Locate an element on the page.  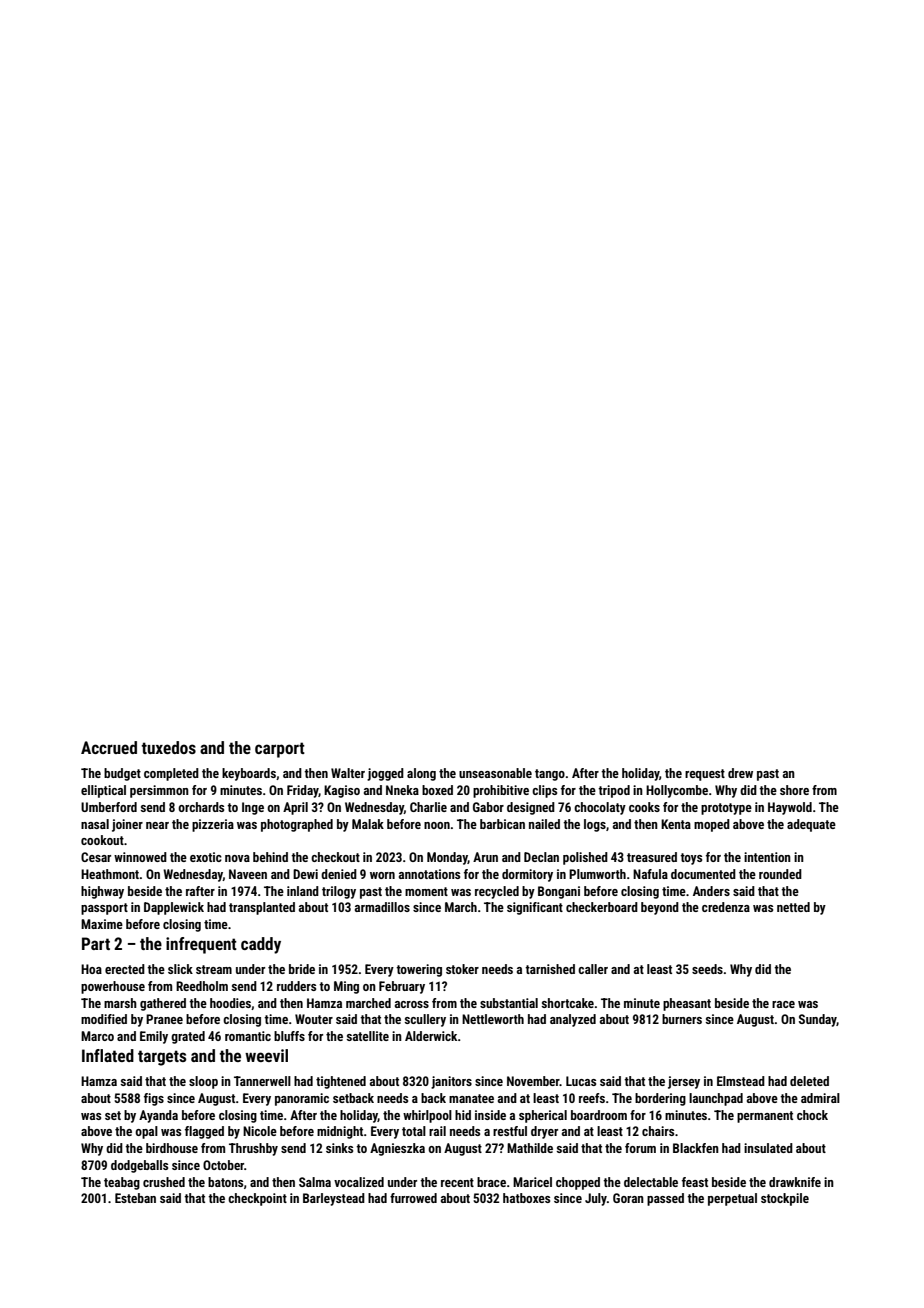
tuxedos is located at coordinates (169, 747).
